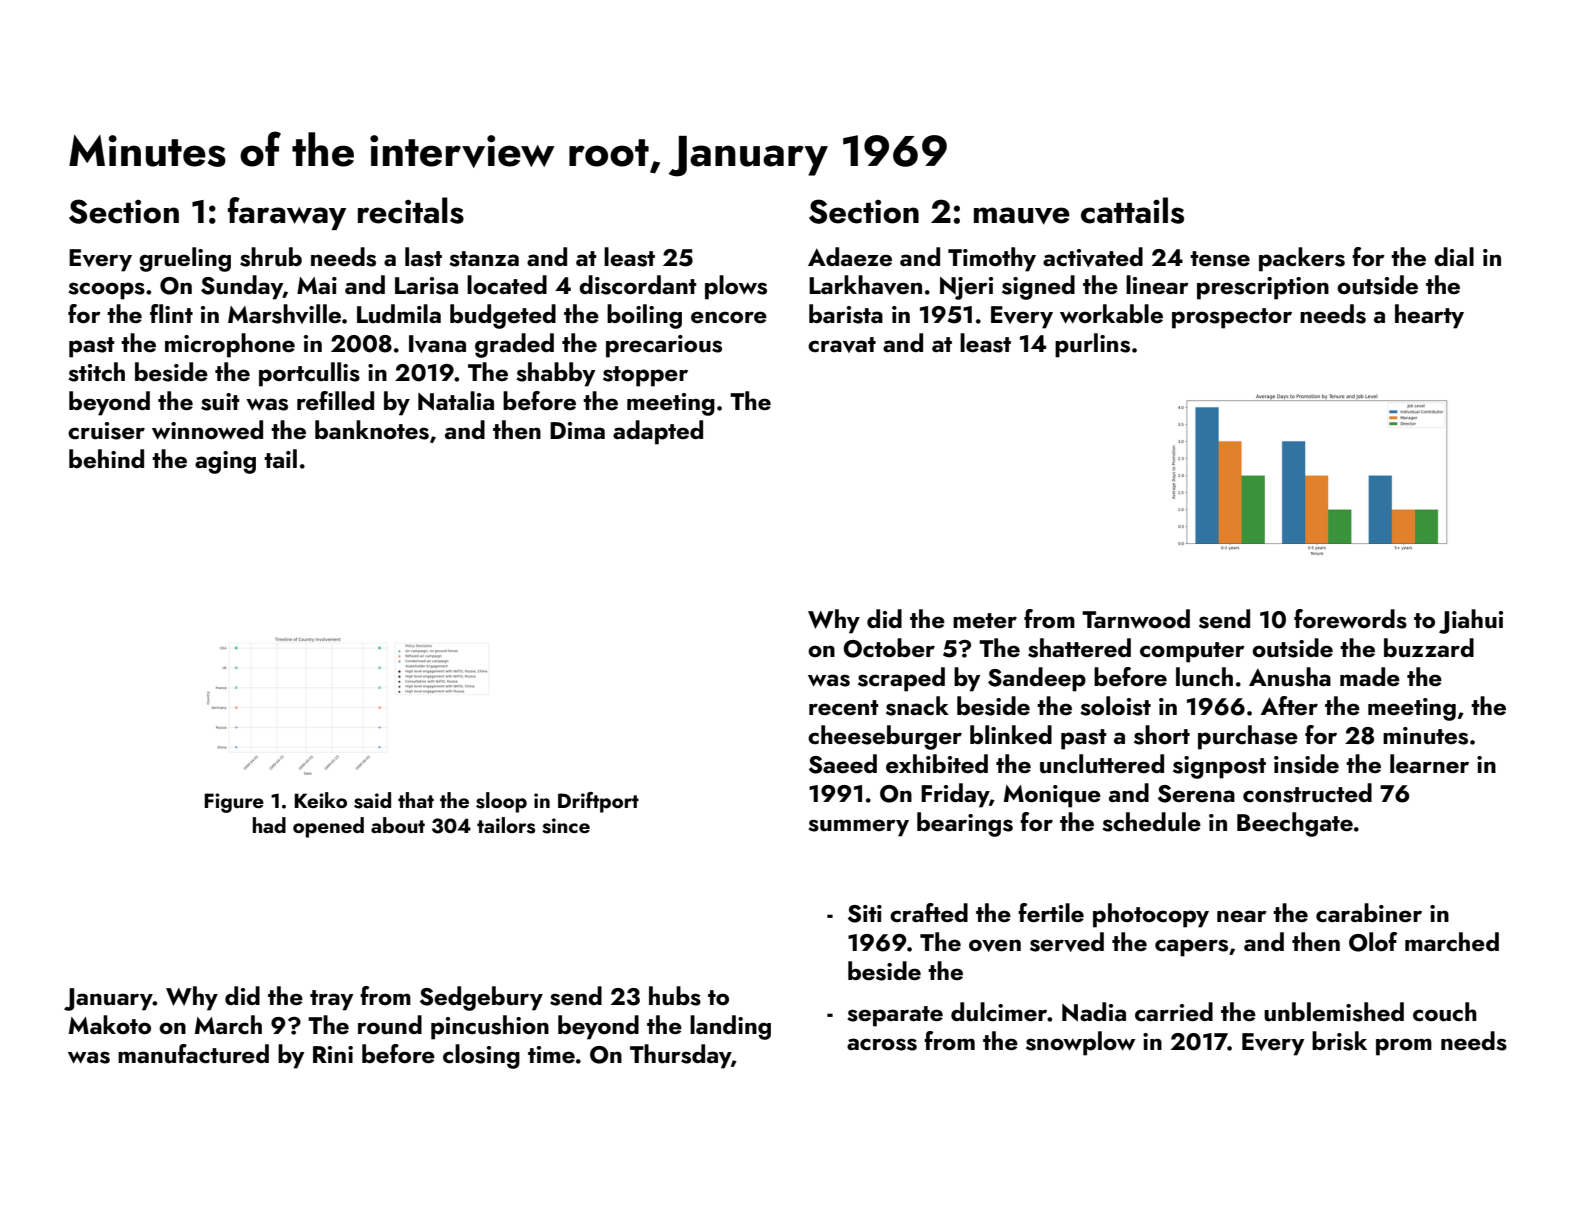  Describe the element at coordinates (1350, 619) in the image. I see `forewords` at that location.
